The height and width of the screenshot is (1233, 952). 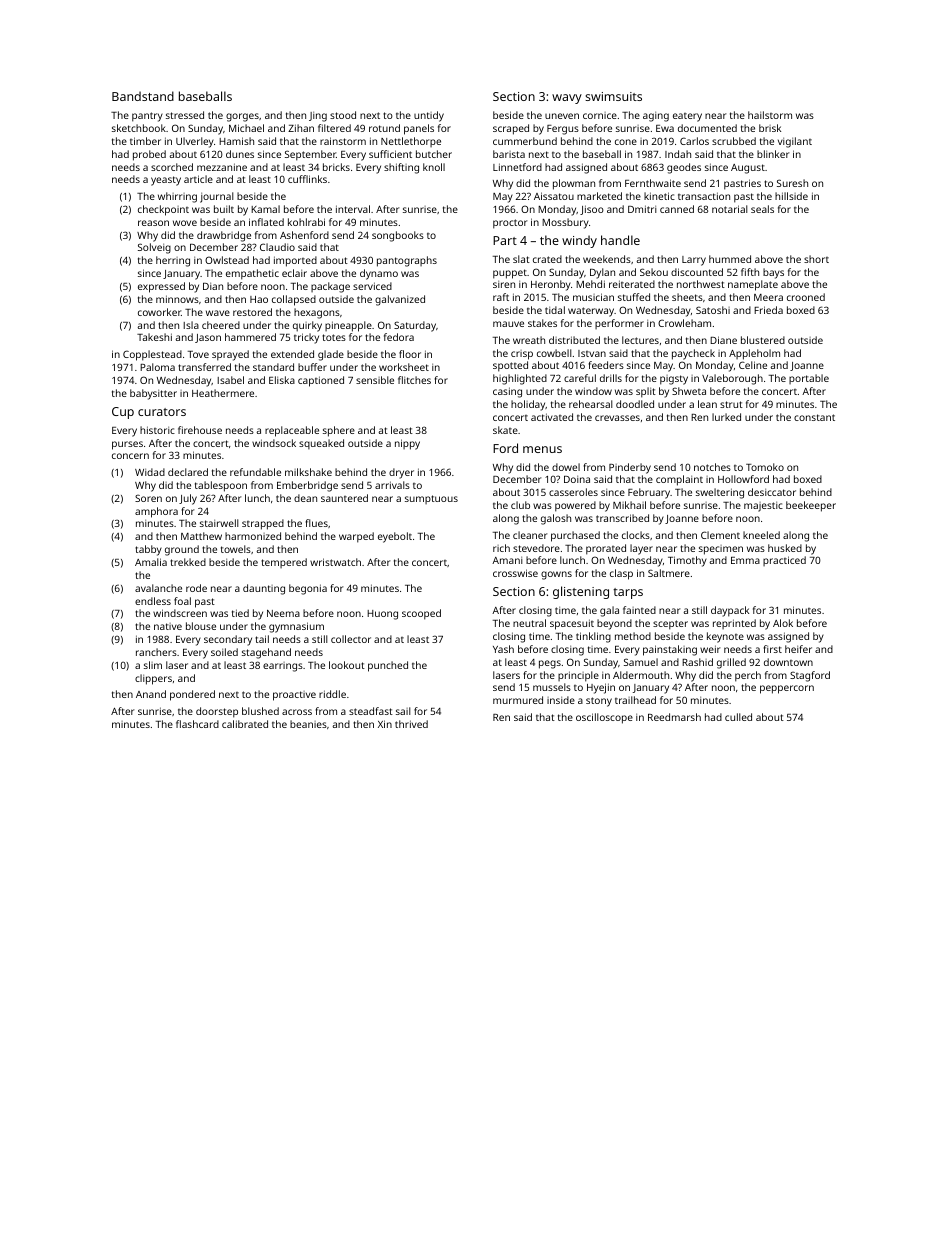 I want to click on drawbridge, so click(x=224, y=236).
